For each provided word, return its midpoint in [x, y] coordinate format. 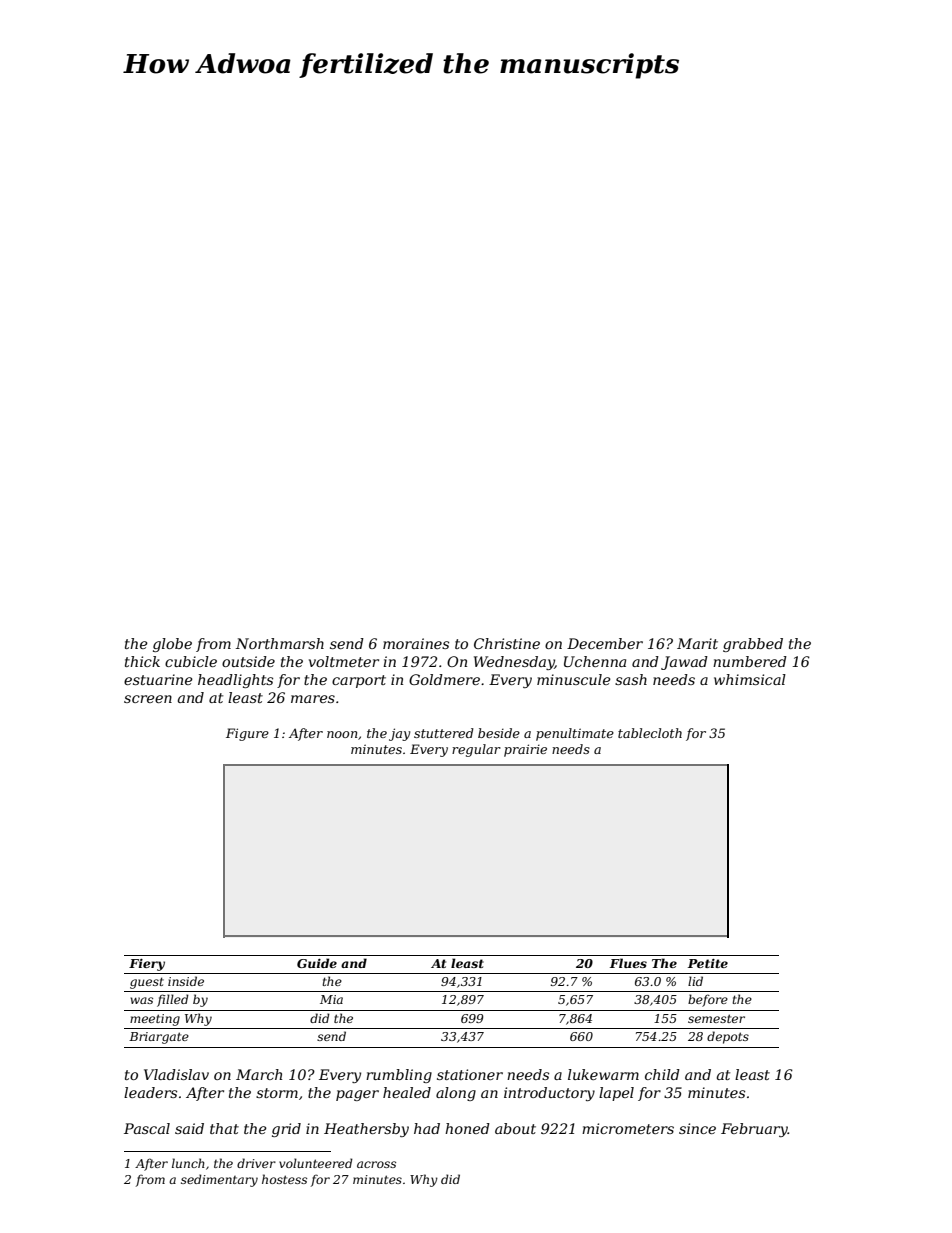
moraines [416, 643]
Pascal [147, 1128]
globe [172, 645]
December [605, 643]
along [456, 1094]
